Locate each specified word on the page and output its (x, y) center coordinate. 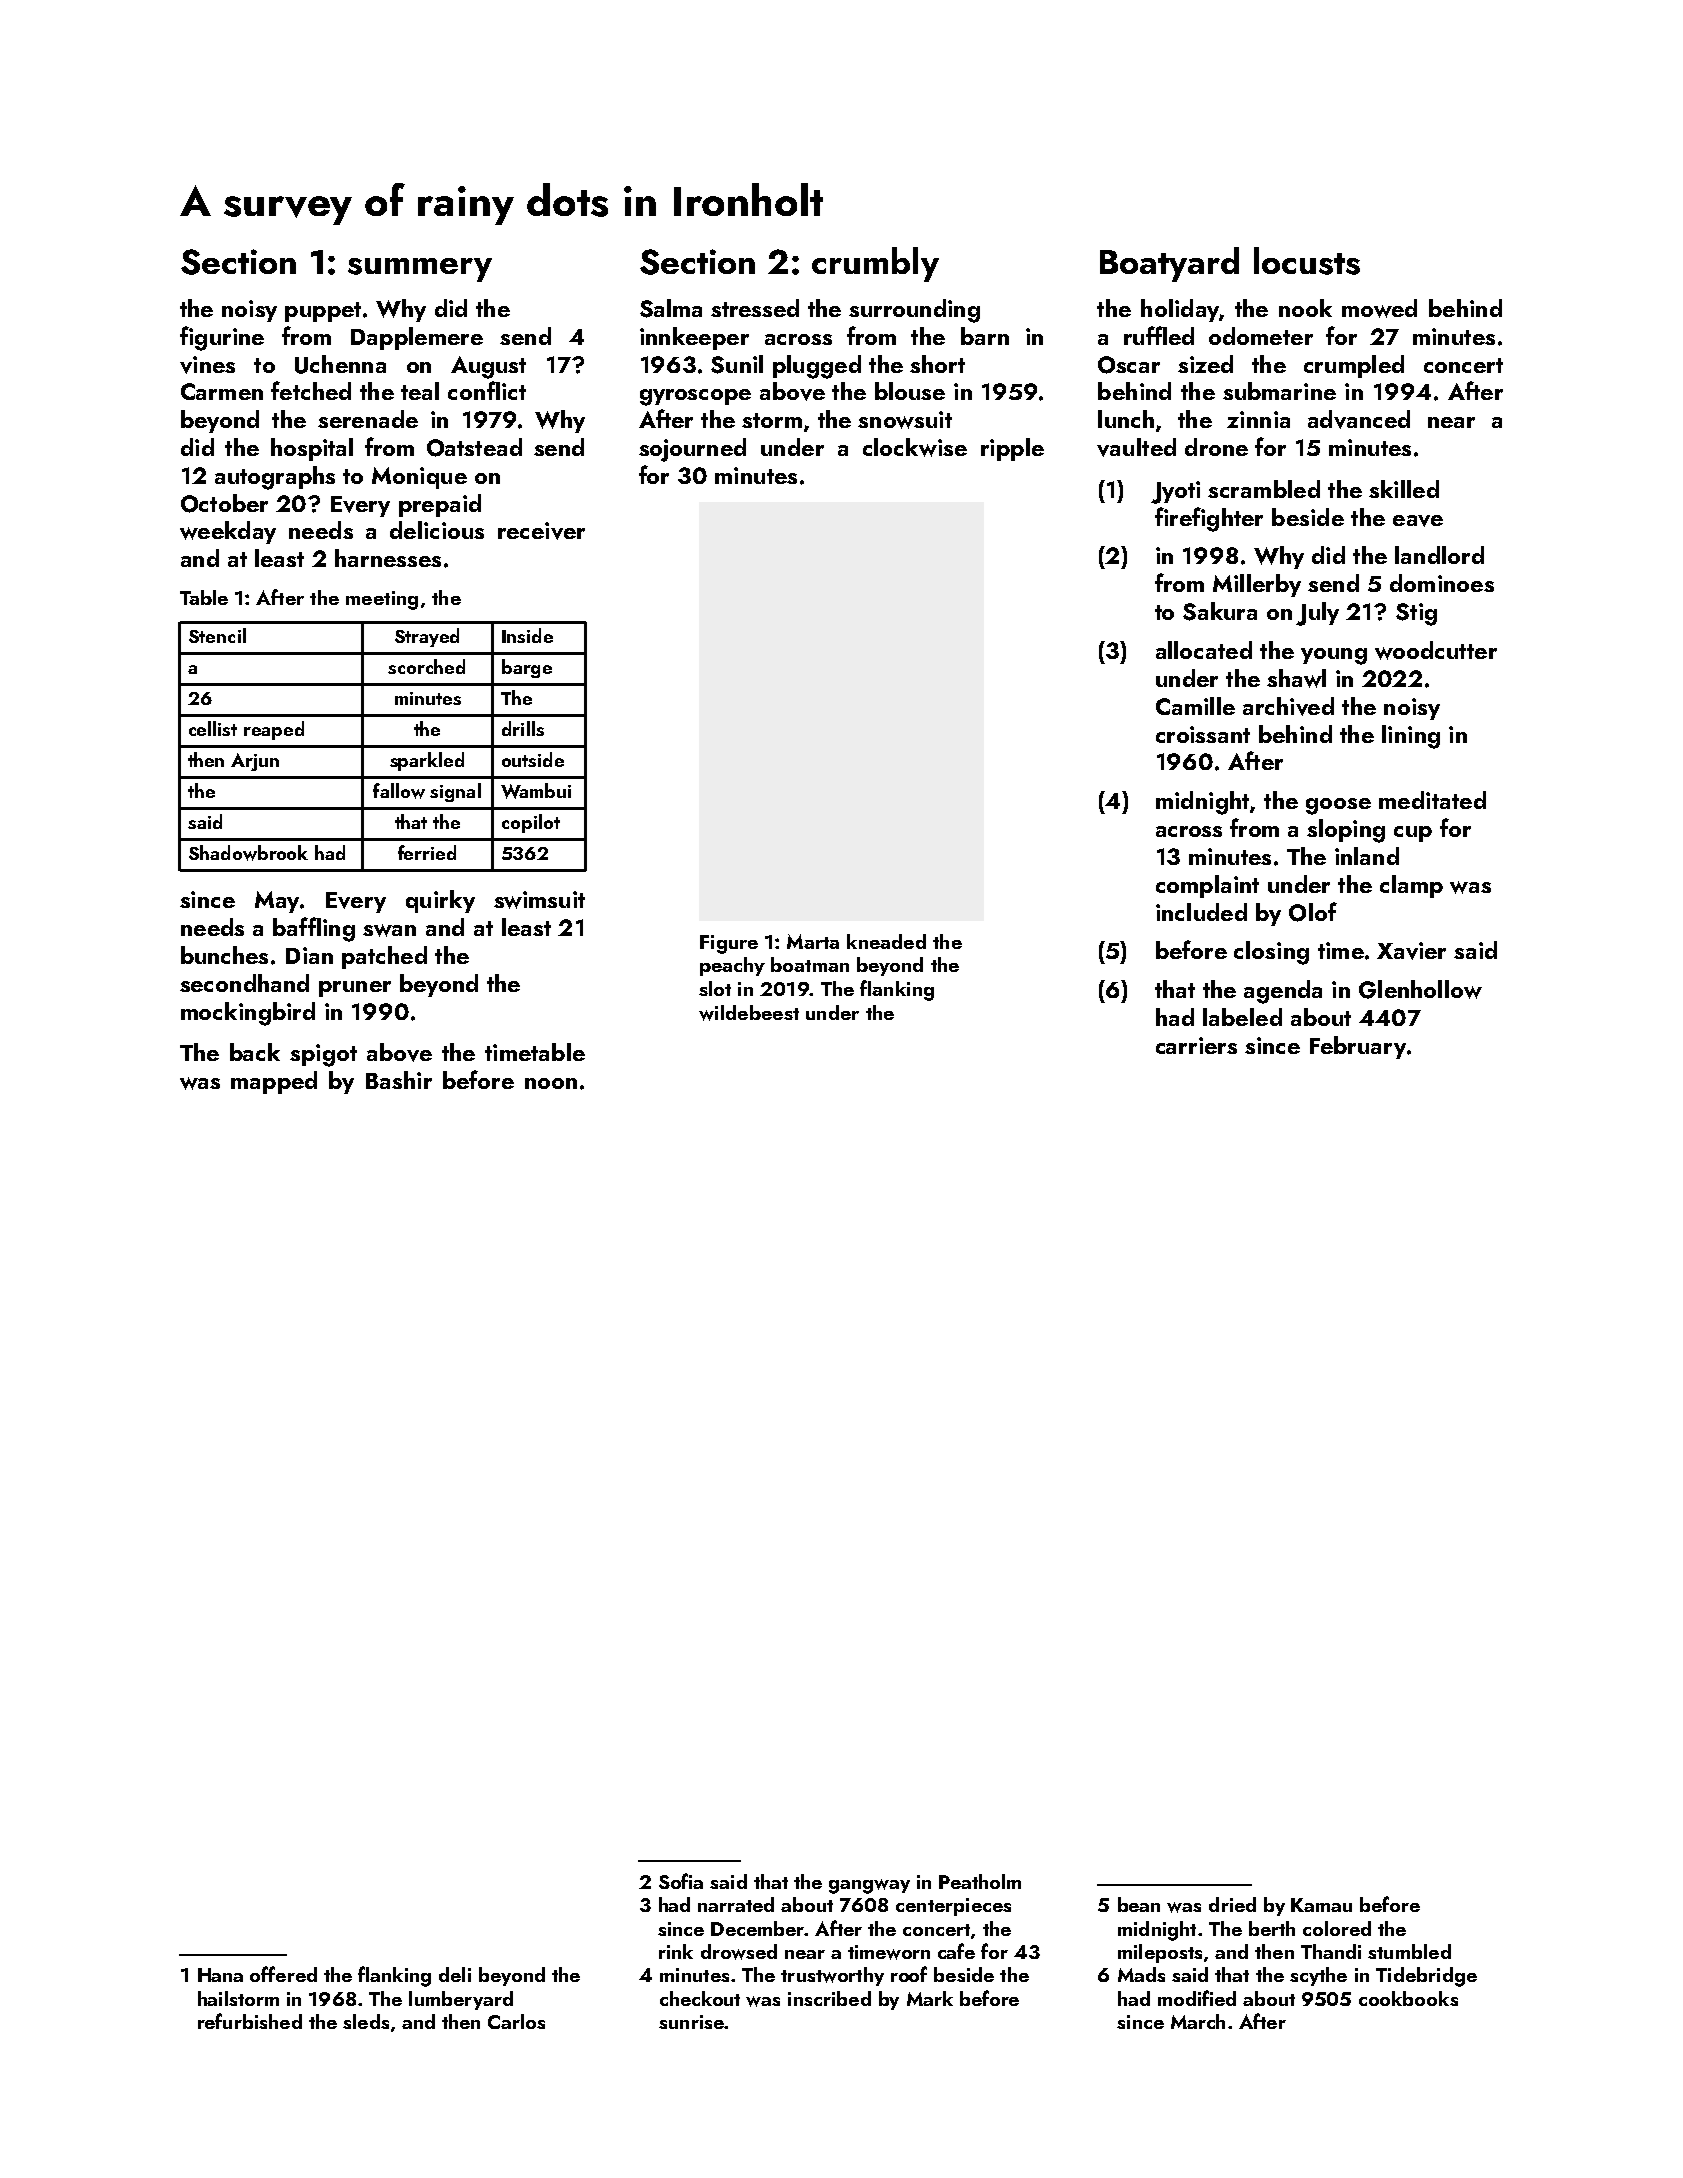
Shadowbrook (248, 853)
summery (420, 270)
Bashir (399, 1080)
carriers (1196, 1045)
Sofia (681, 1881)
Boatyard (1169, 264)
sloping (1346, 831)
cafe (956, 1951)
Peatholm (980, 1881)
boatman (810, 964)
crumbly (875, 264)
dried (1232, 1904)
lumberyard (461, 2000)
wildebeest (749, 1013)
